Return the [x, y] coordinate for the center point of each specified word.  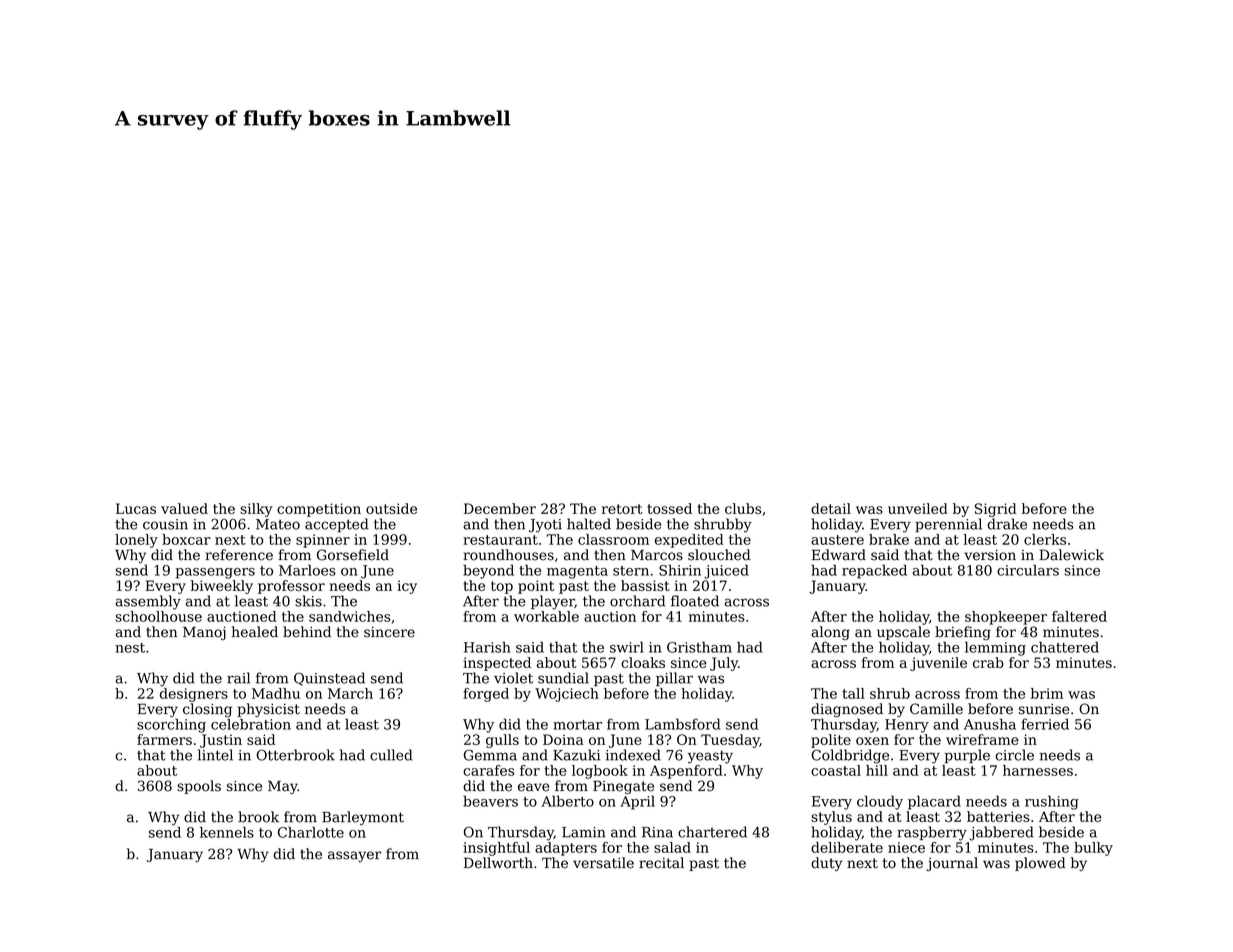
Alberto [568, 801]
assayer [355, 856]
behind [307, 632]
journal [952, 864]
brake [889, 539]
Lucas [136, 508]
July [724, 664]
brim [1047, 693]
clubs [743, 508]
